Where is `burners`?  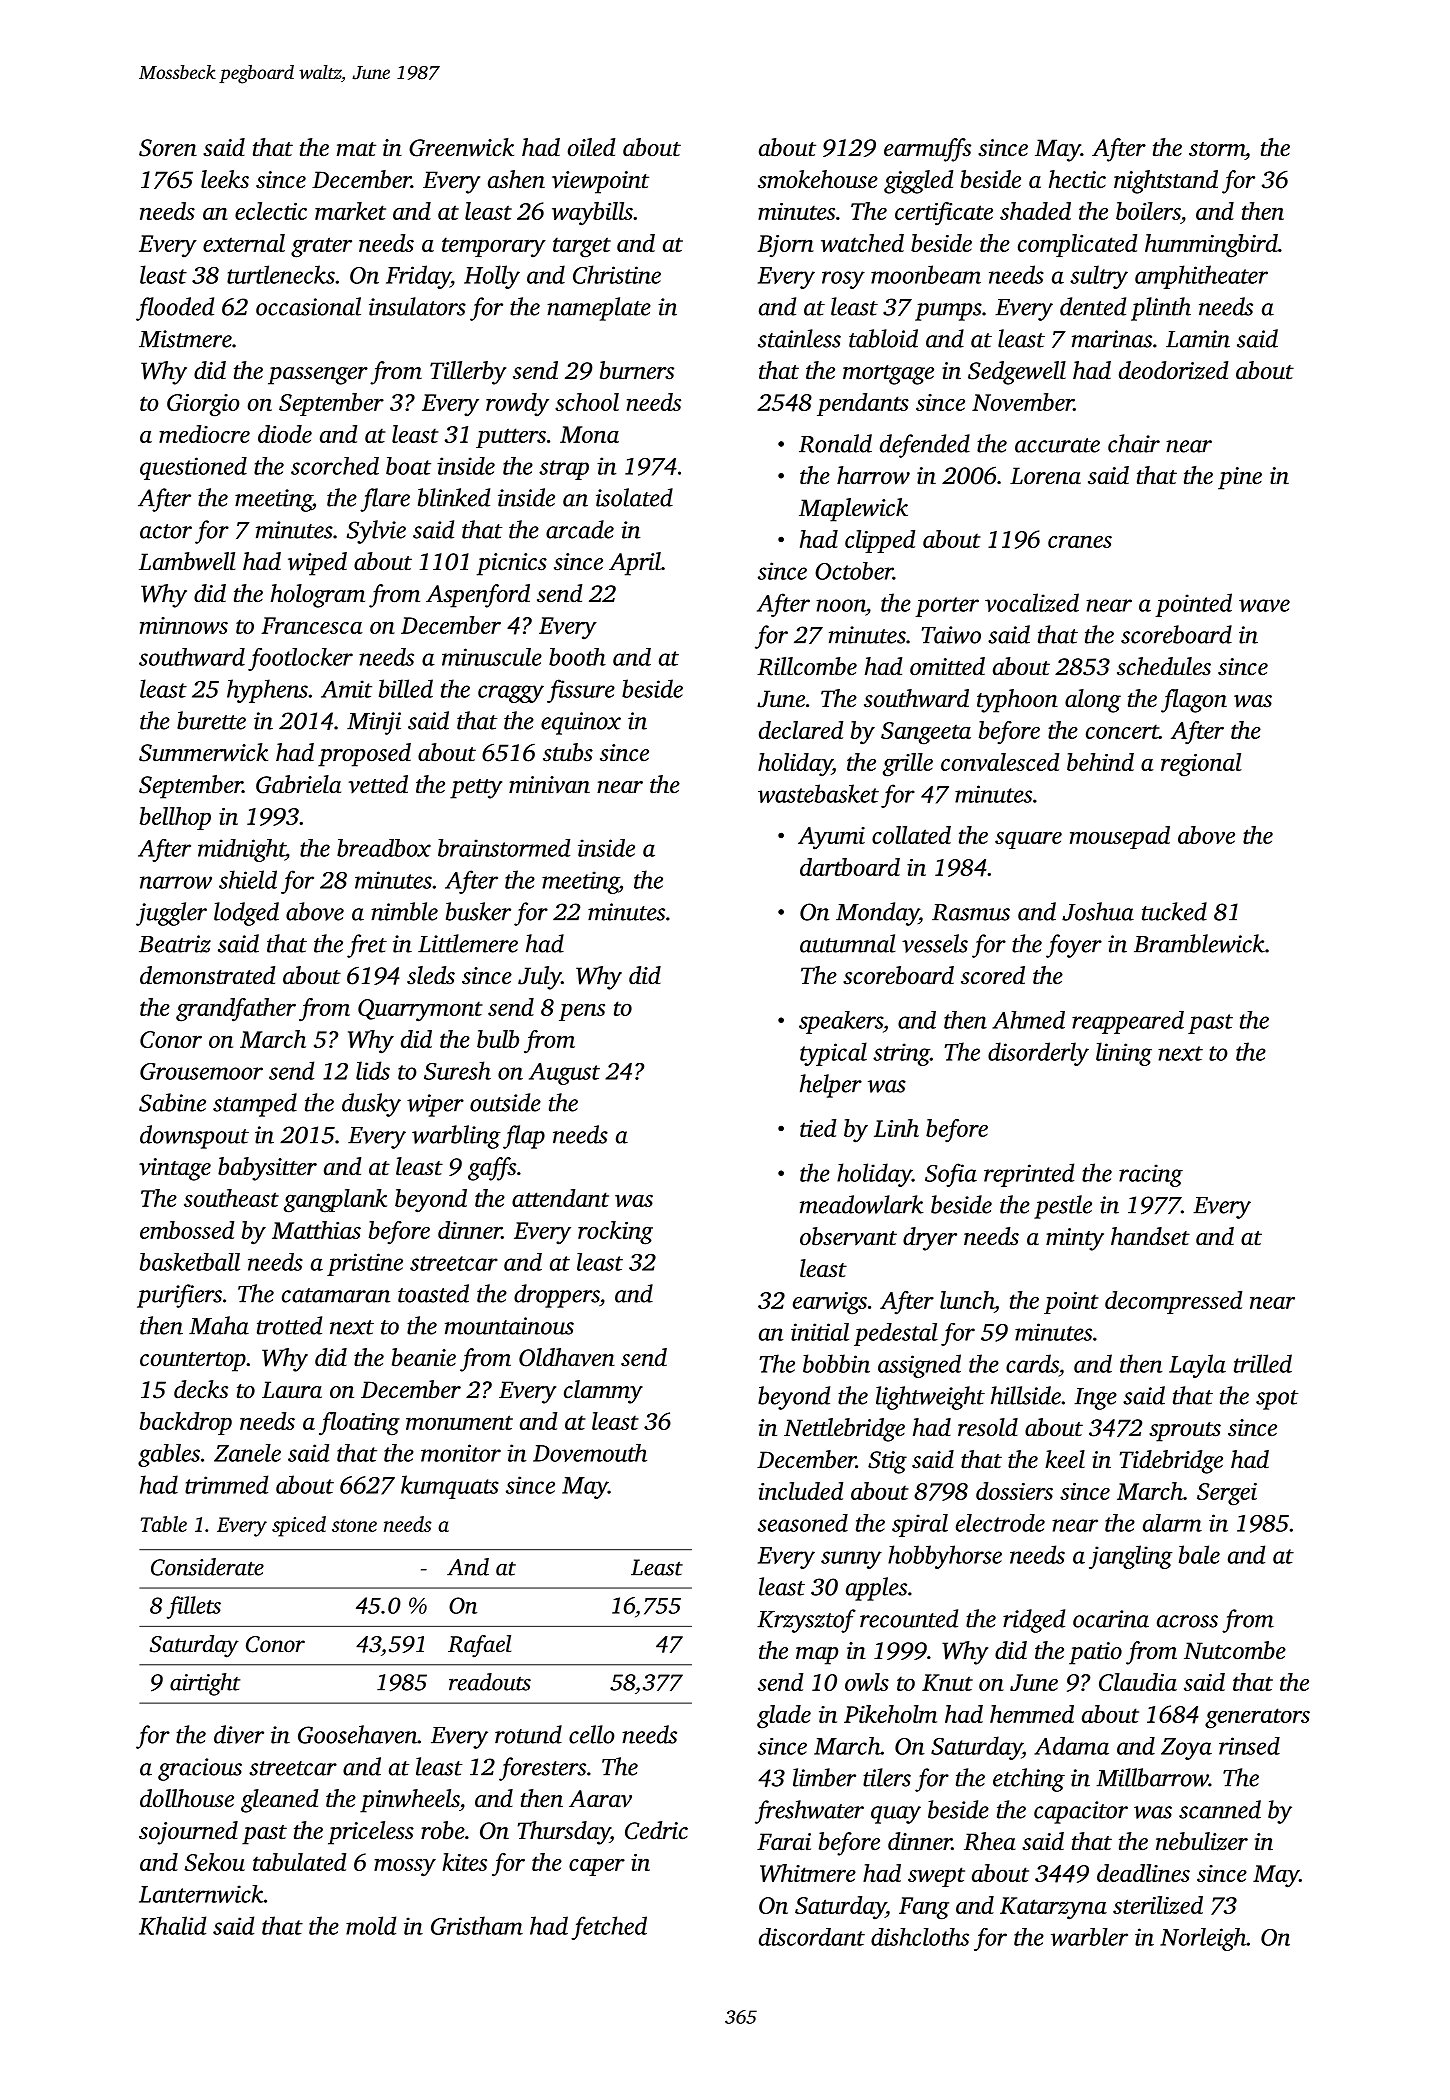
burners is located at coordinates (637, 370).
